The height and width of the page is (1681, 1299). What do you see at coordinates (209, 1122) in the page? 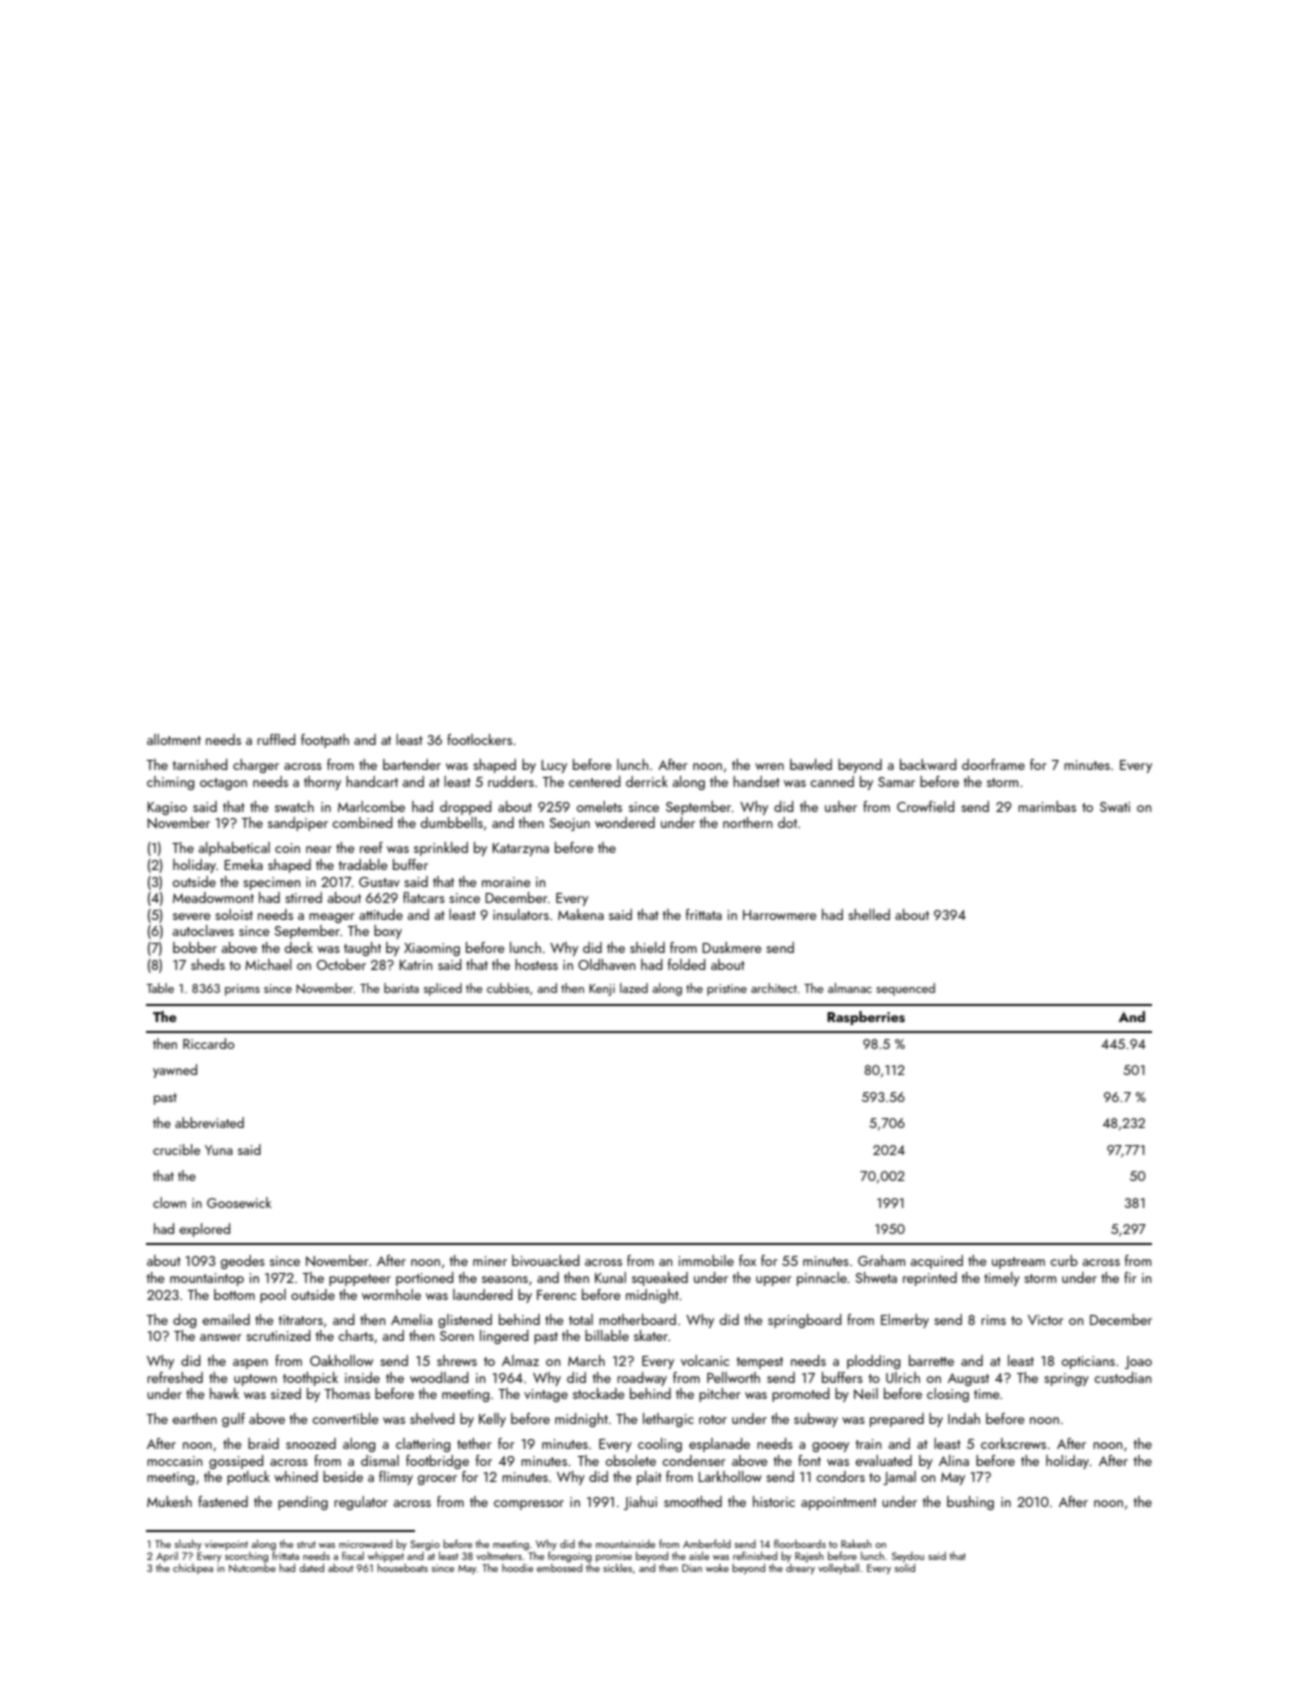
I see `abbreviated` at bounding box center [209, 1122].
